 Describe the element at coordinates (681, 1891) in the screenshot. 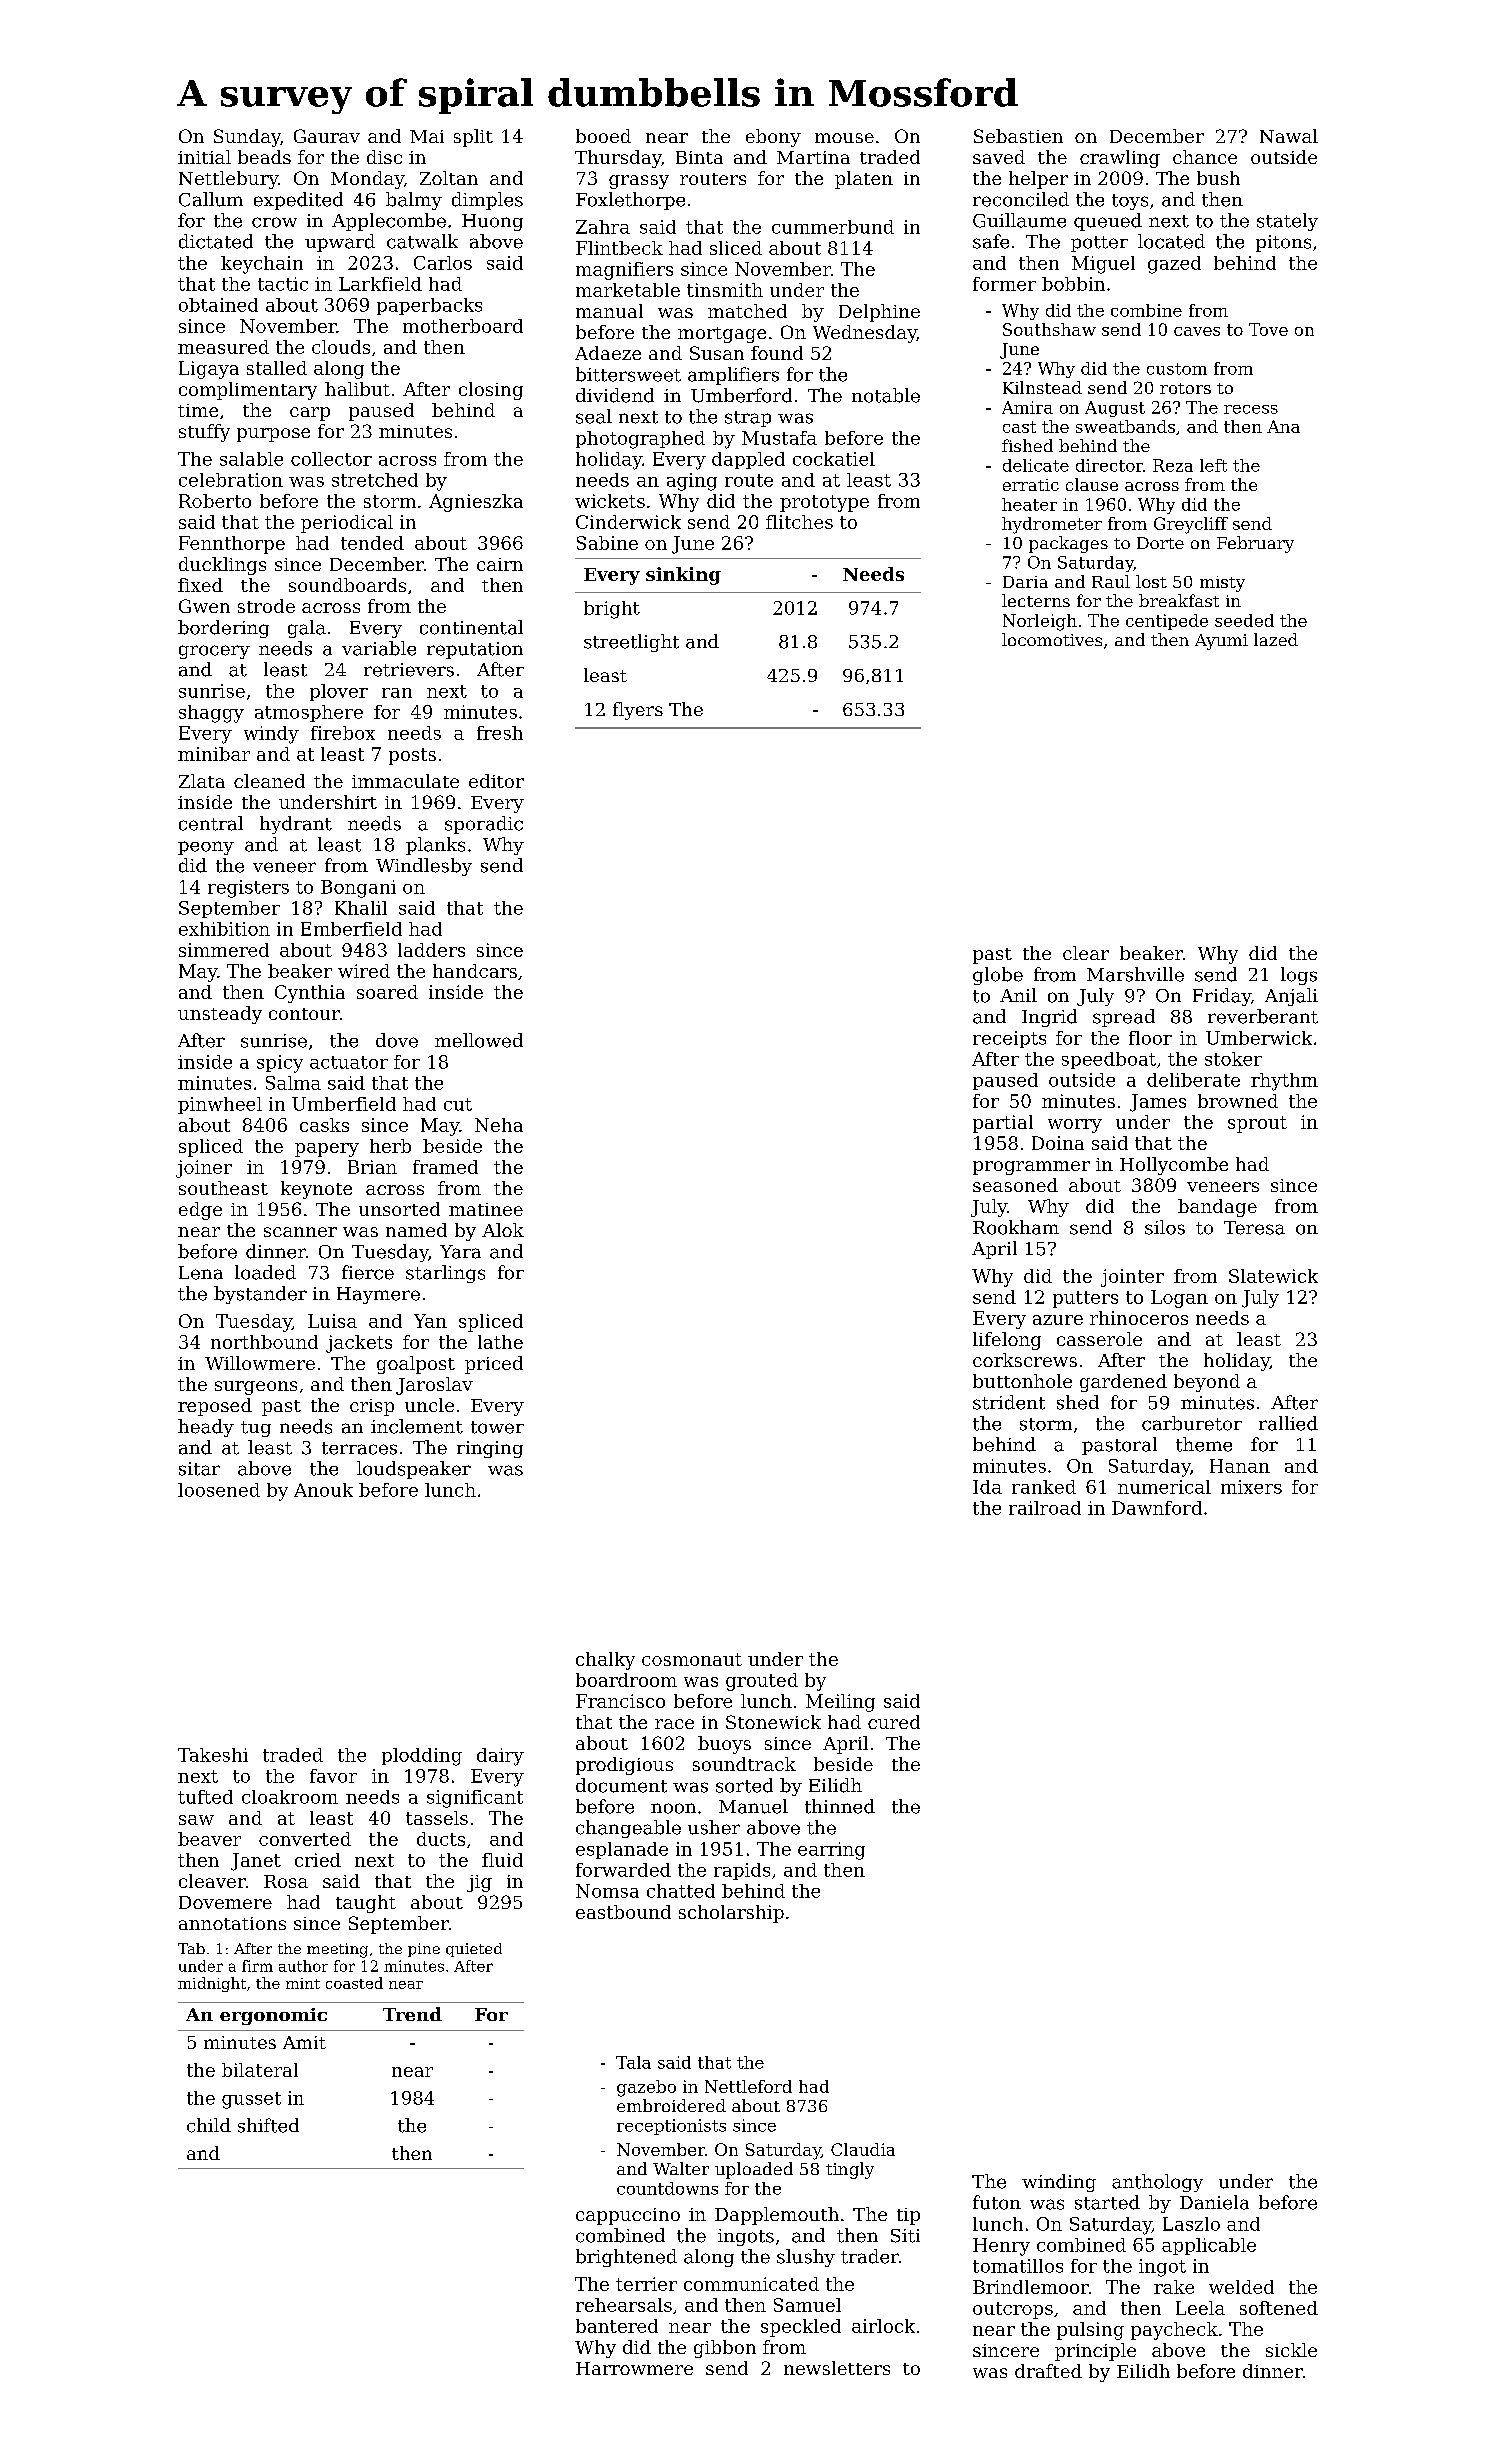

I see `chatted` at that location.
